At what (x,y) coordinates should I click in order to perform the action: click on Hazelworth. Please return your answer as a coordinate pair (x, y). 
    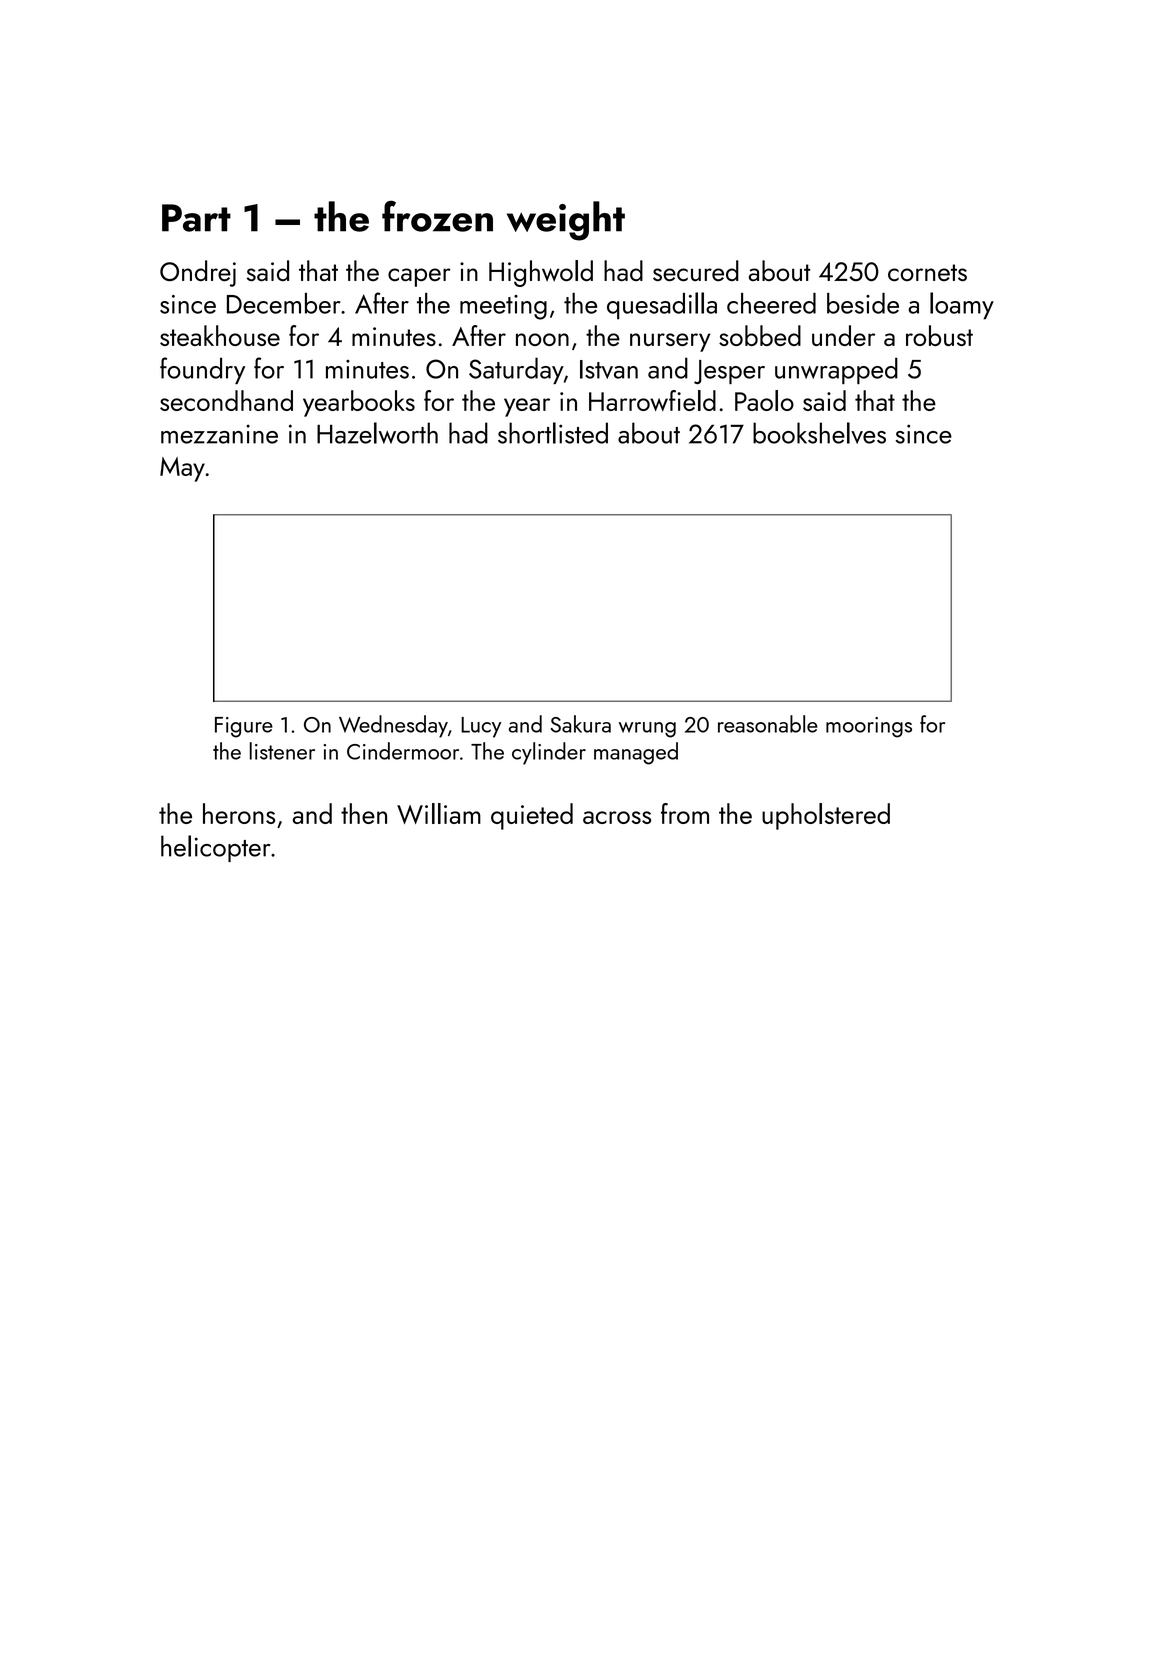
    Looking at the image, I should click on (377, 433).
